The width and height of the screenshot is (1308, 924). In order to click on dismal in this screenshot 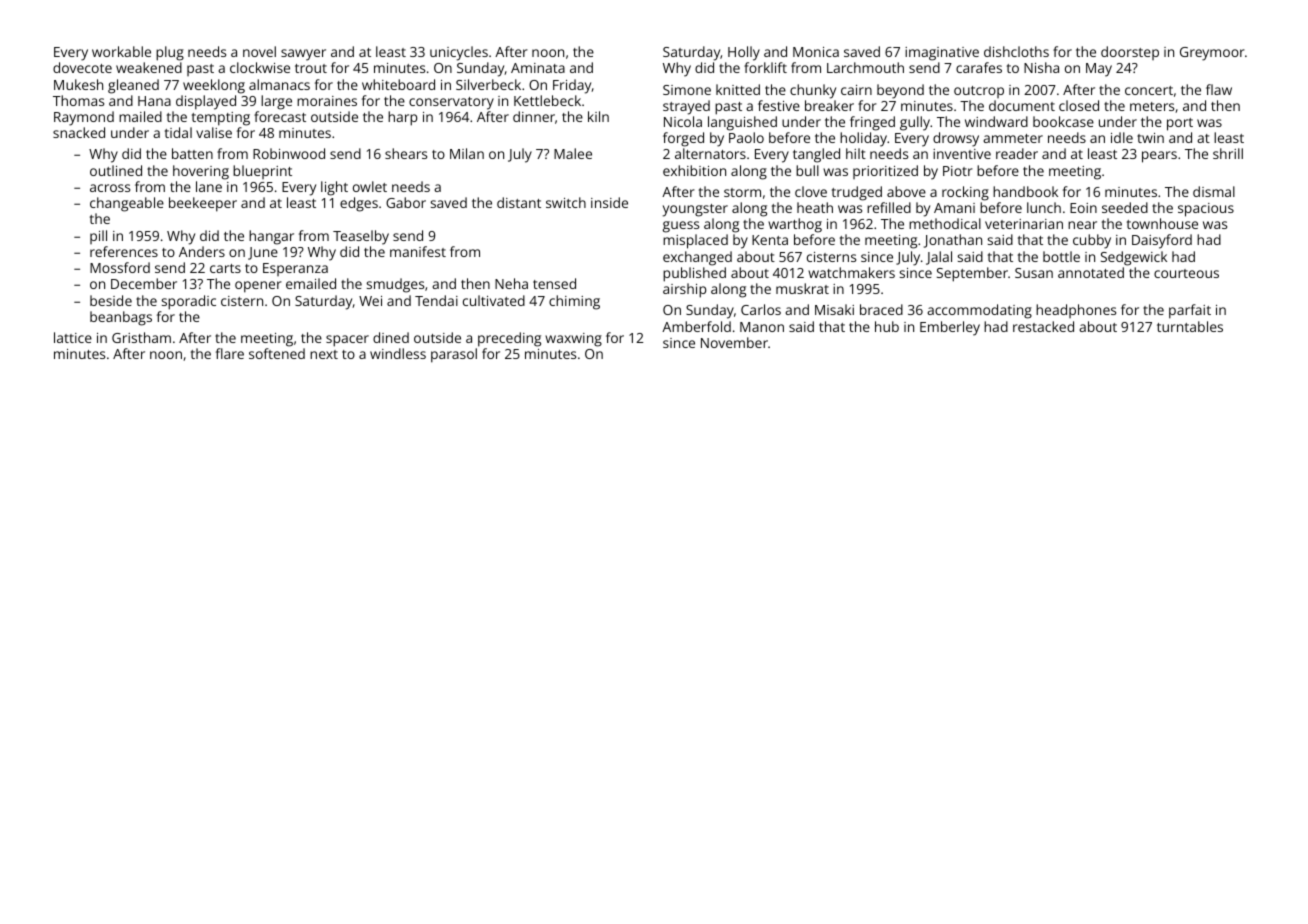, I will do `click(1214, 191)`.
